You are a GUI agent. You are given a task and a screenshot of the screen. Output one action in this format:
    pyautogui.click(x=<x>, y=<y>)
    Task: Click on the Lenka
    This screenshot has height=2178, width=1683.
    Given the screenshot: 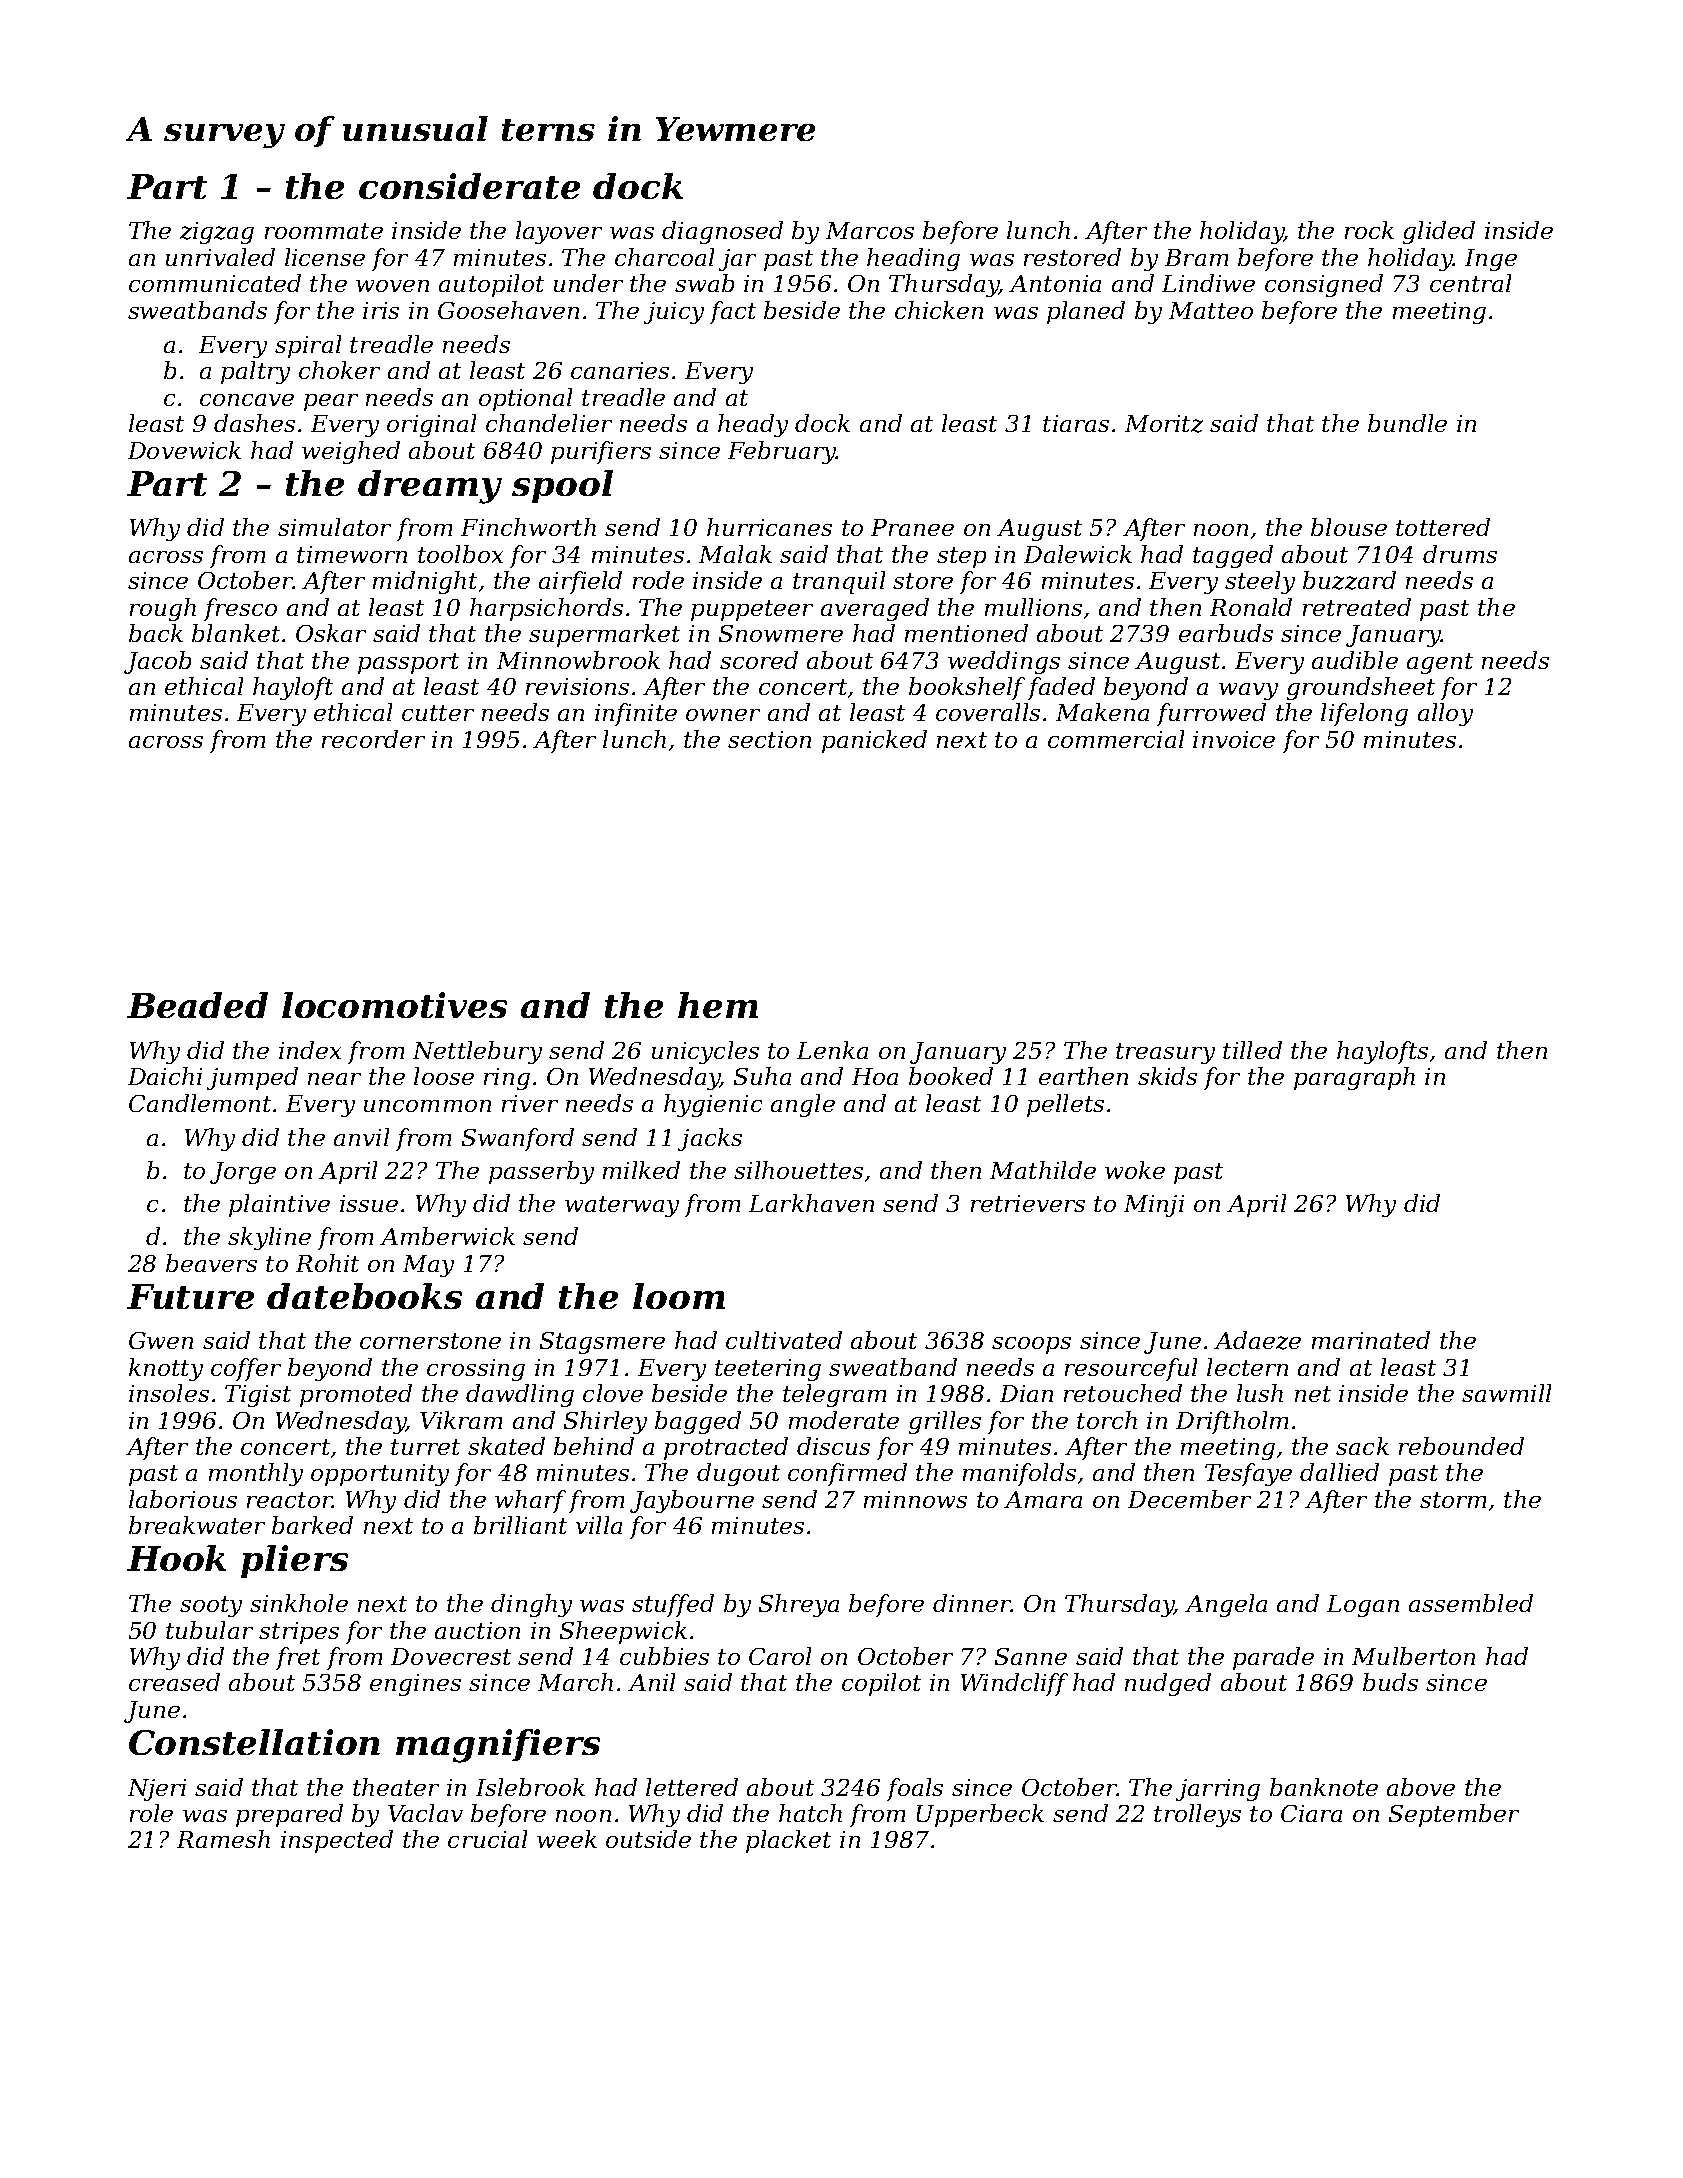 What is the action you would take?
    pyautogui.click(x=832, y=1050)
